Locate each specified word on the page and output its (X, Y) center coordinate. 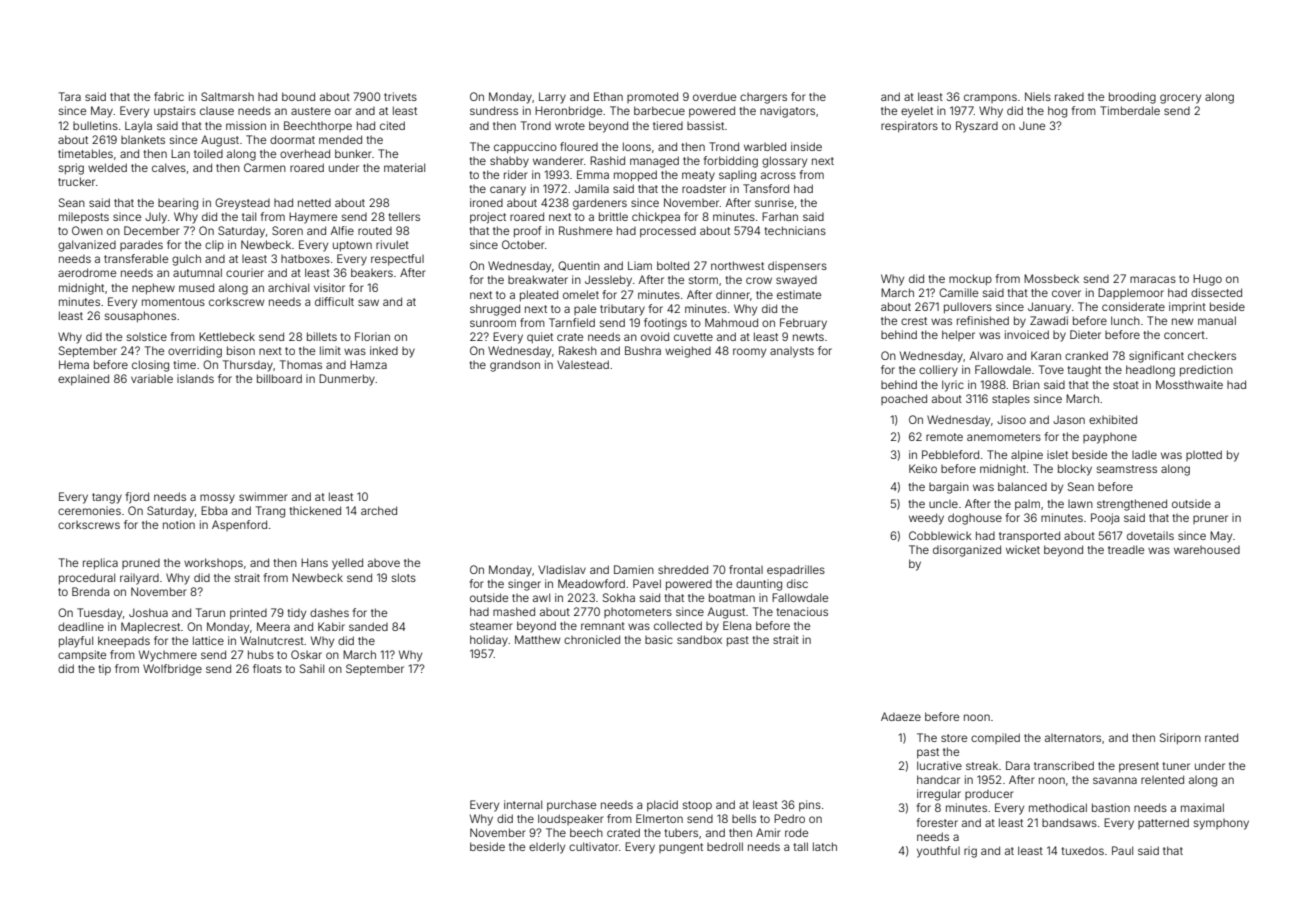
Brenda (90, 591)
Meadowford (591, 583)
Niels (1038, 96)
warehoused (1207, 550)
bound (298, 96)
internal (523, 804)
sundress (494, 110)
